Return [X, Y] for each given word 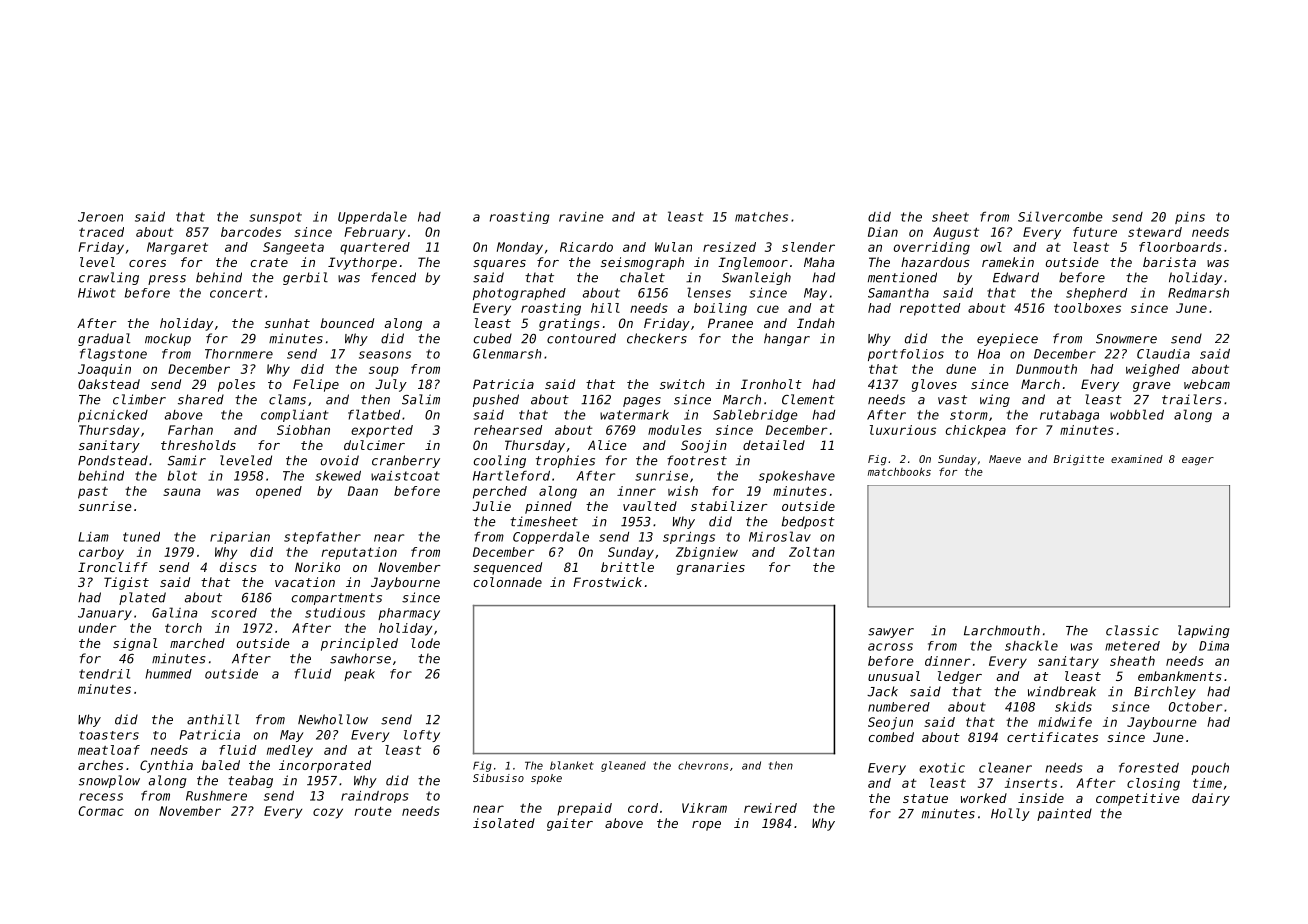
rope [706, 826]
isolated [504, 823]
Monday [520, 248]
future [1095, 232]
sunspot [275, 218]
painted [1064, 814]
